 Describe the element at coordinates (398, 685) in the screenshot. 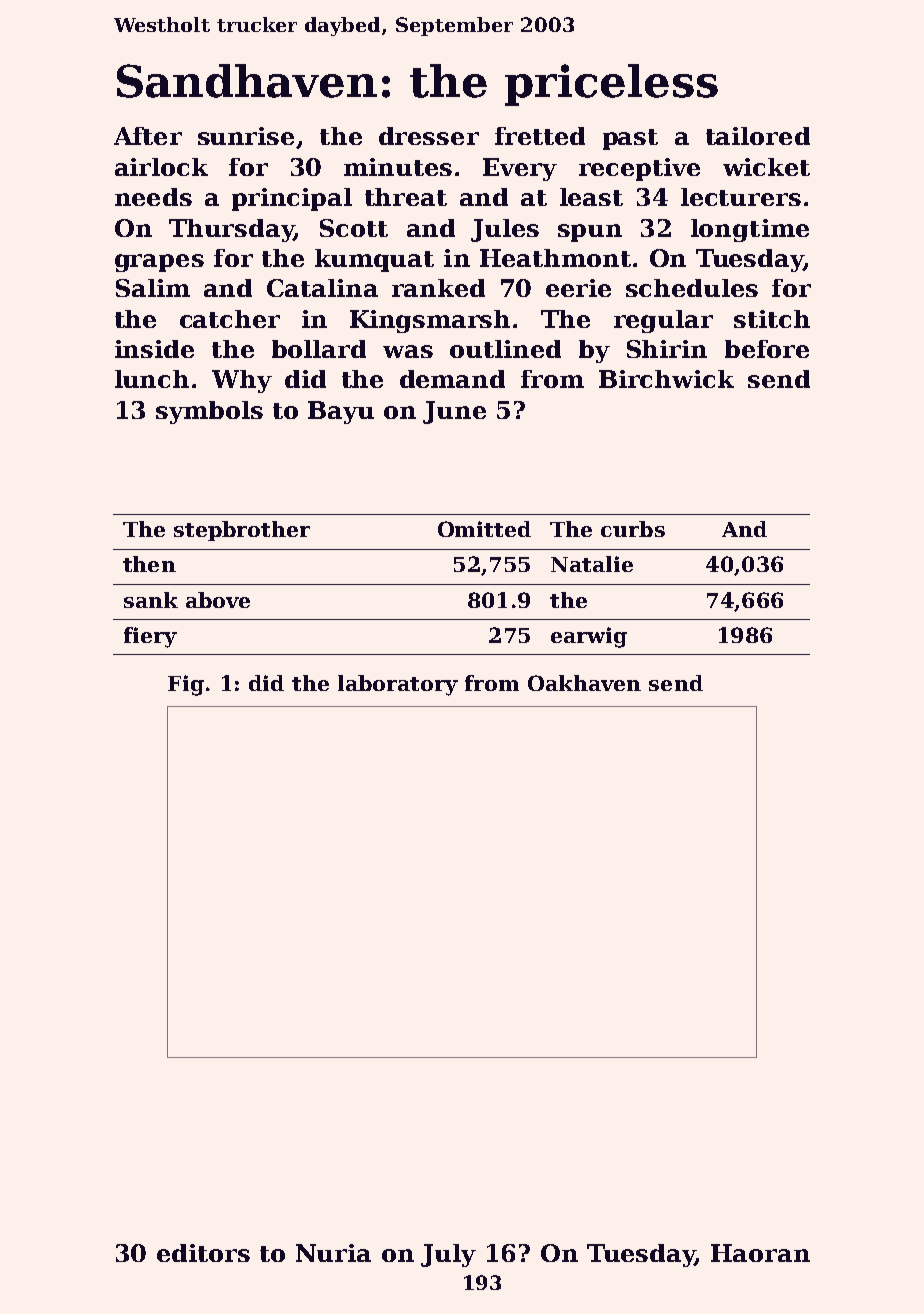

I see `laboratory` at that location.
